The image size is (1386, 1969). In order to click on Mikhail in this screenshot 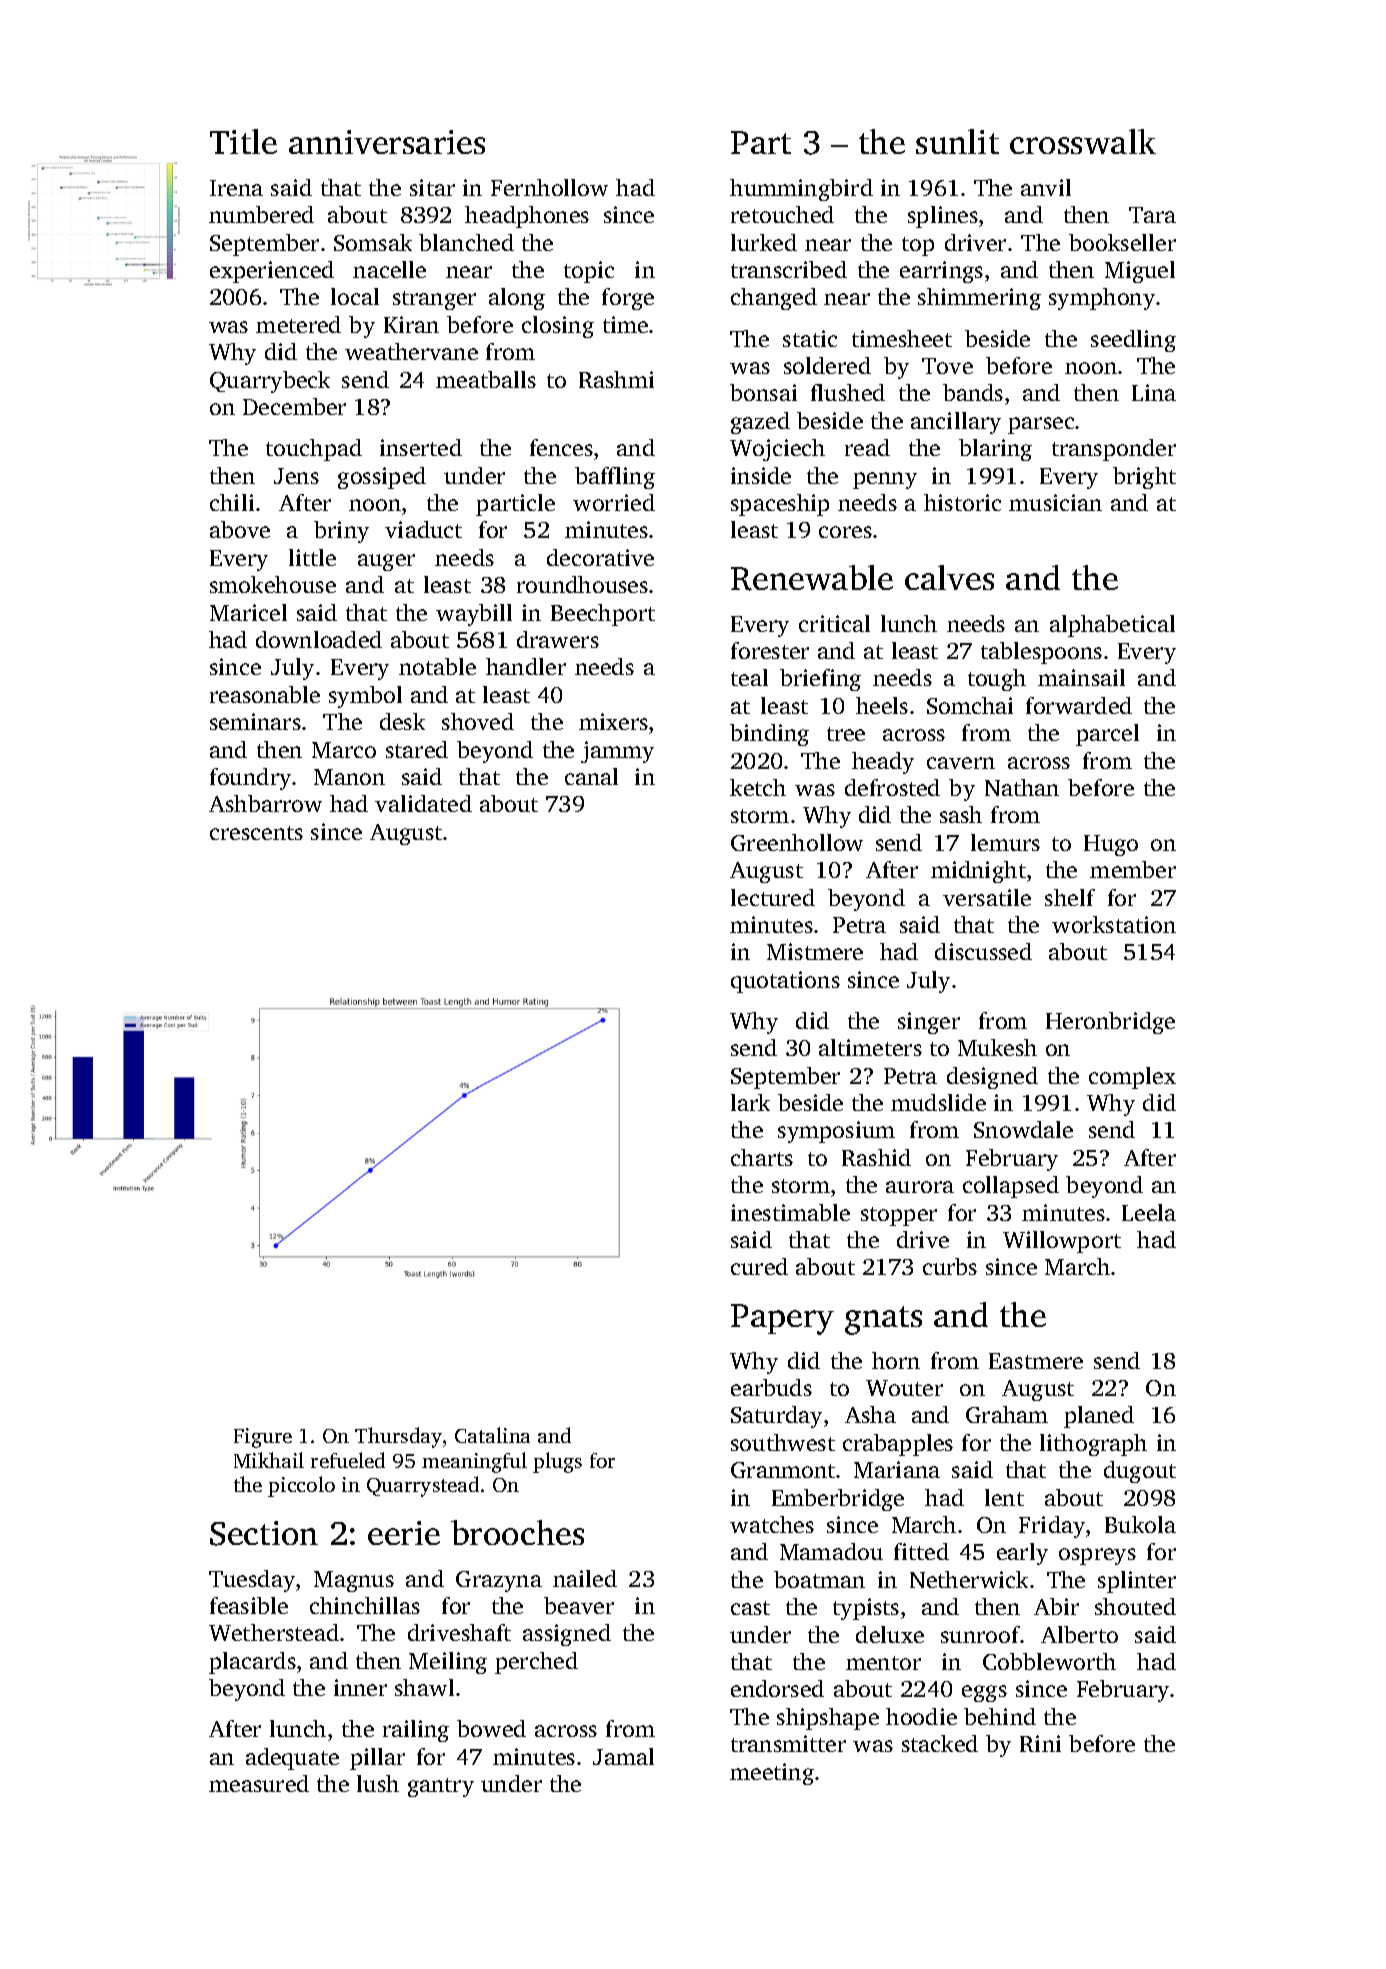, I will do `click(269, 1460)`.
